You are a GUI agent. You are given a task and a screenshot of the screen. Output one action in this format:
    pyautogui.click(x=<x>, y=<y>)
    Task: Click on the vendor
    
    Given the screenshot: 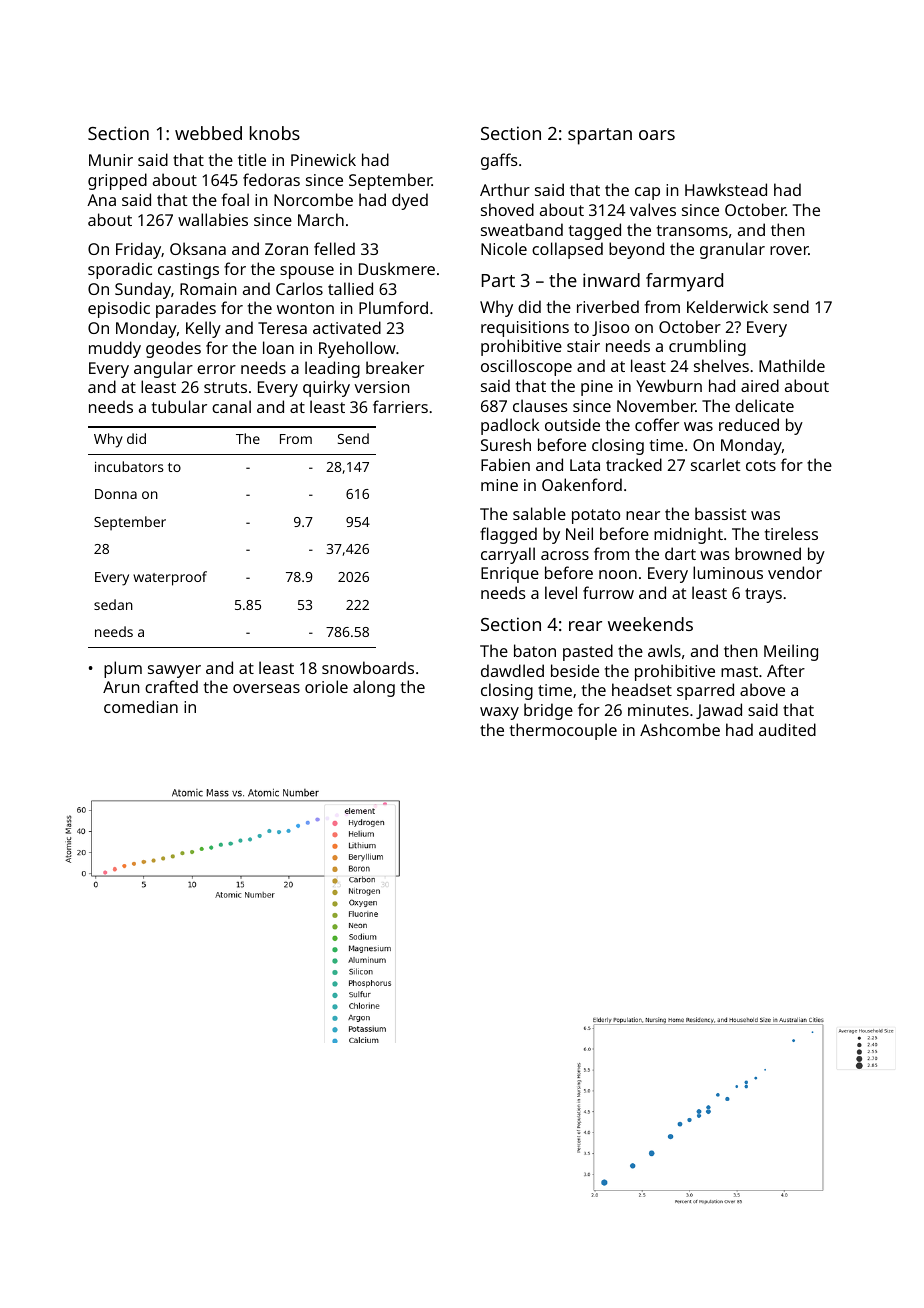 What is the action you would take?
    pyautogui.click(x=795, y=572)
